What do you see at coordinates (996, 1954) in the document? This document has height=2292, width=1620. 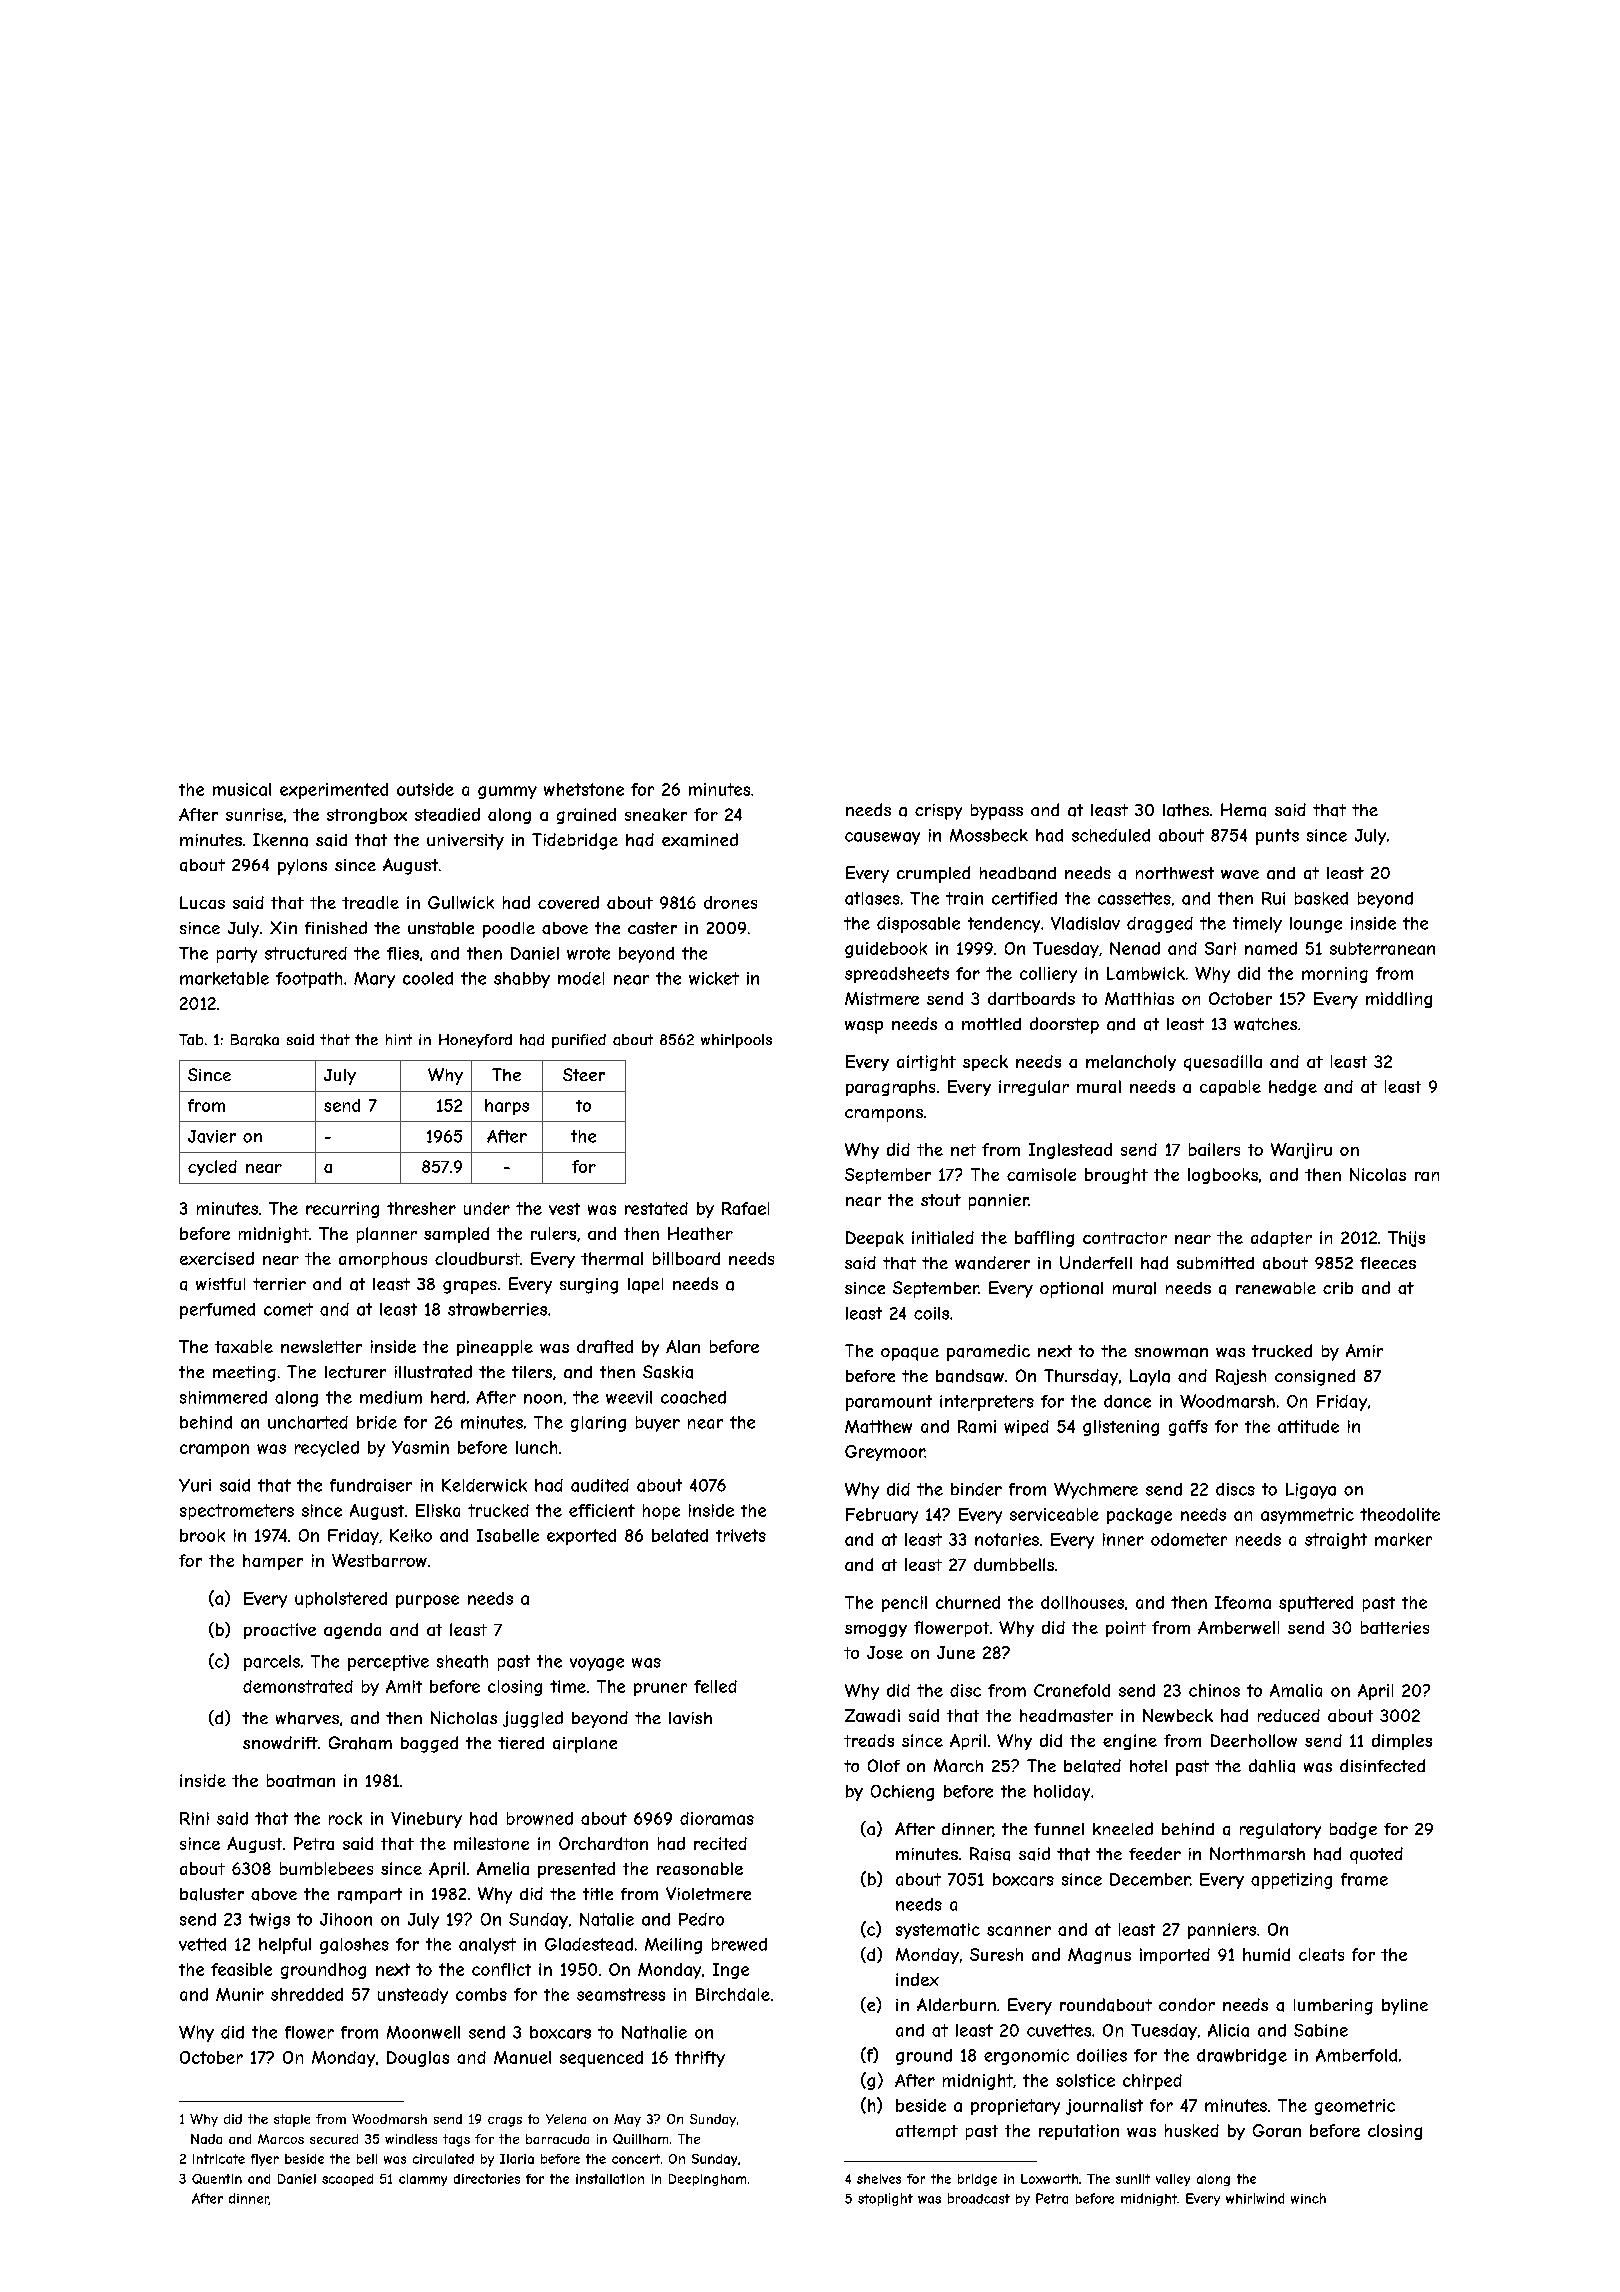 I see `Suresh` at bounding box center [996, 1954].
